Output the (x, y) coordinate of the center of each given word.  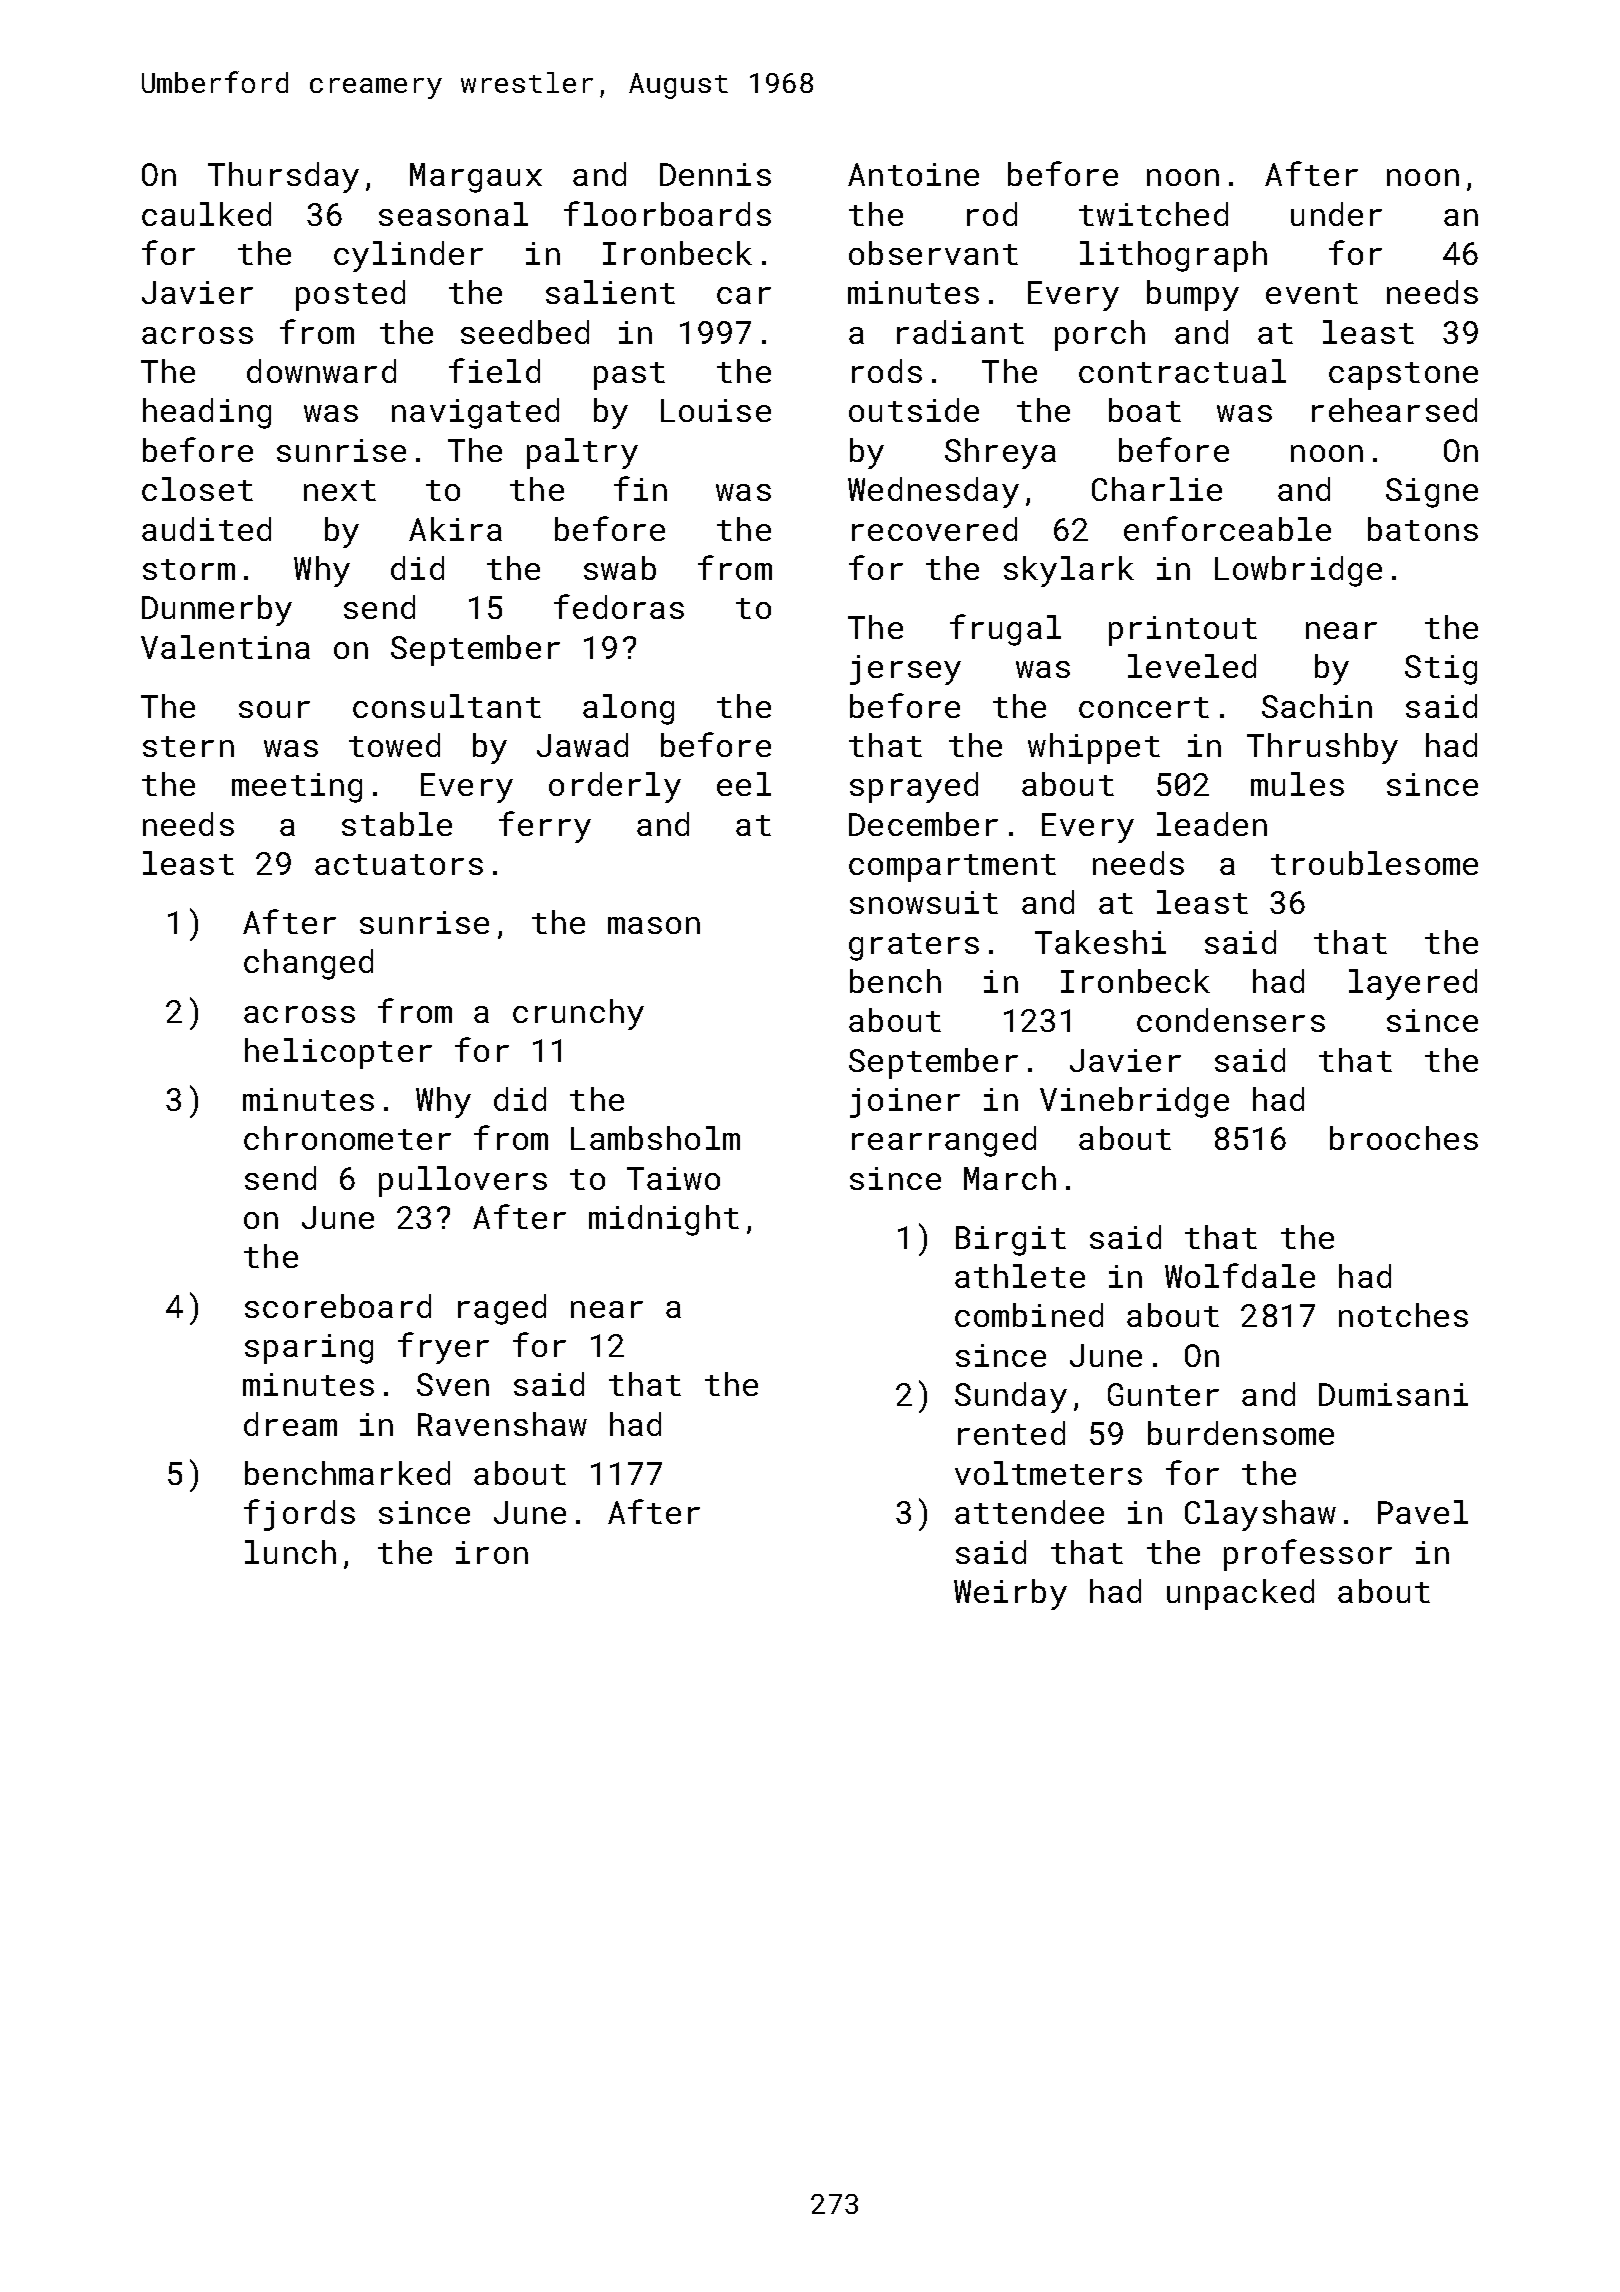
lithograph (1173, 256)
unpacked (1240, 1594)
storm (189, 569)
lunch (290, 1552)
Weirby (1010, 1594)
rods (887, 371)
